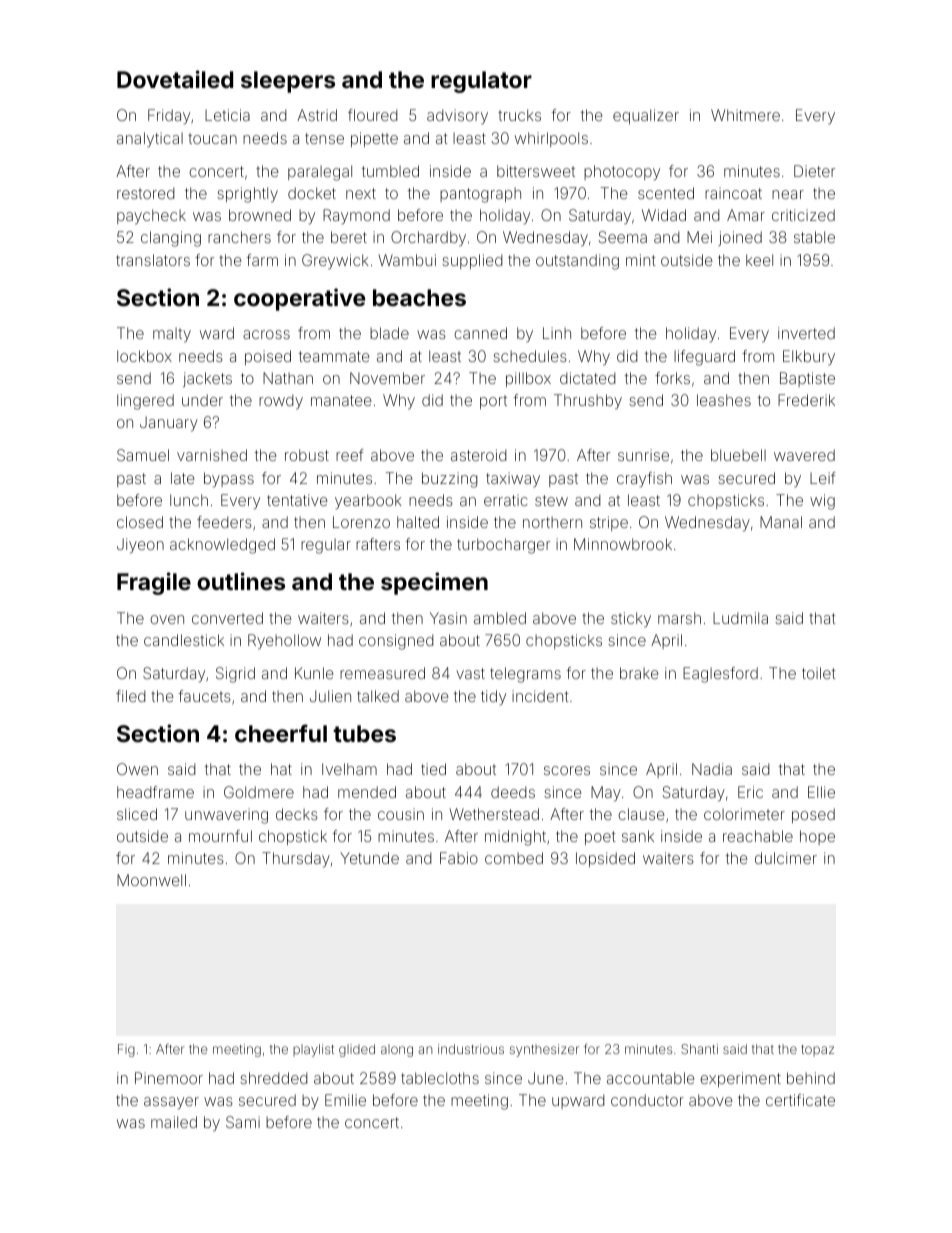 The height and width of the screenshot is (1233, 952). Describe the element at coordinates (806, 333) in the screenshot. I see `inverted` at that location.
